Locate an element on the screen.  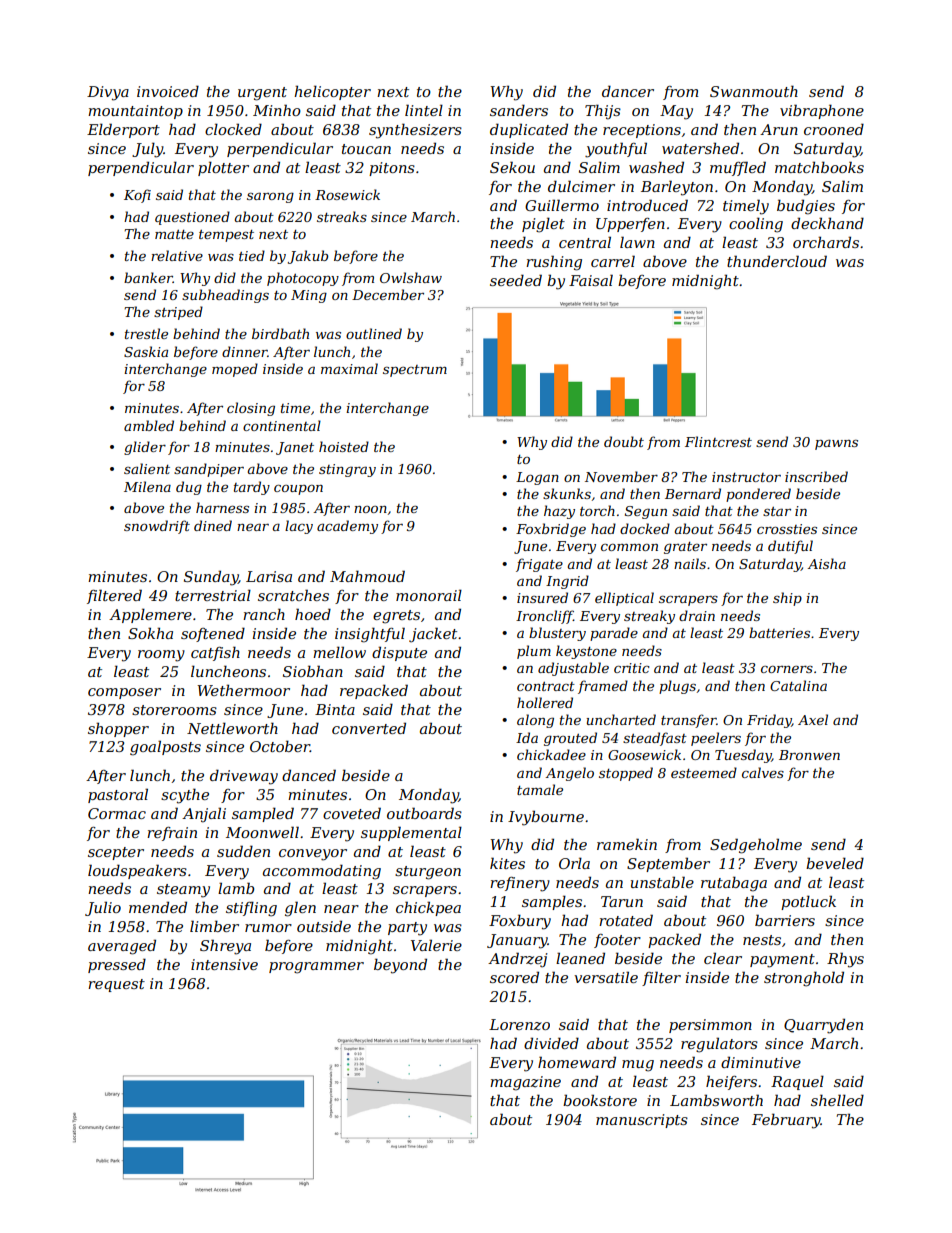
refrain is located at coordinates (172, 834).
